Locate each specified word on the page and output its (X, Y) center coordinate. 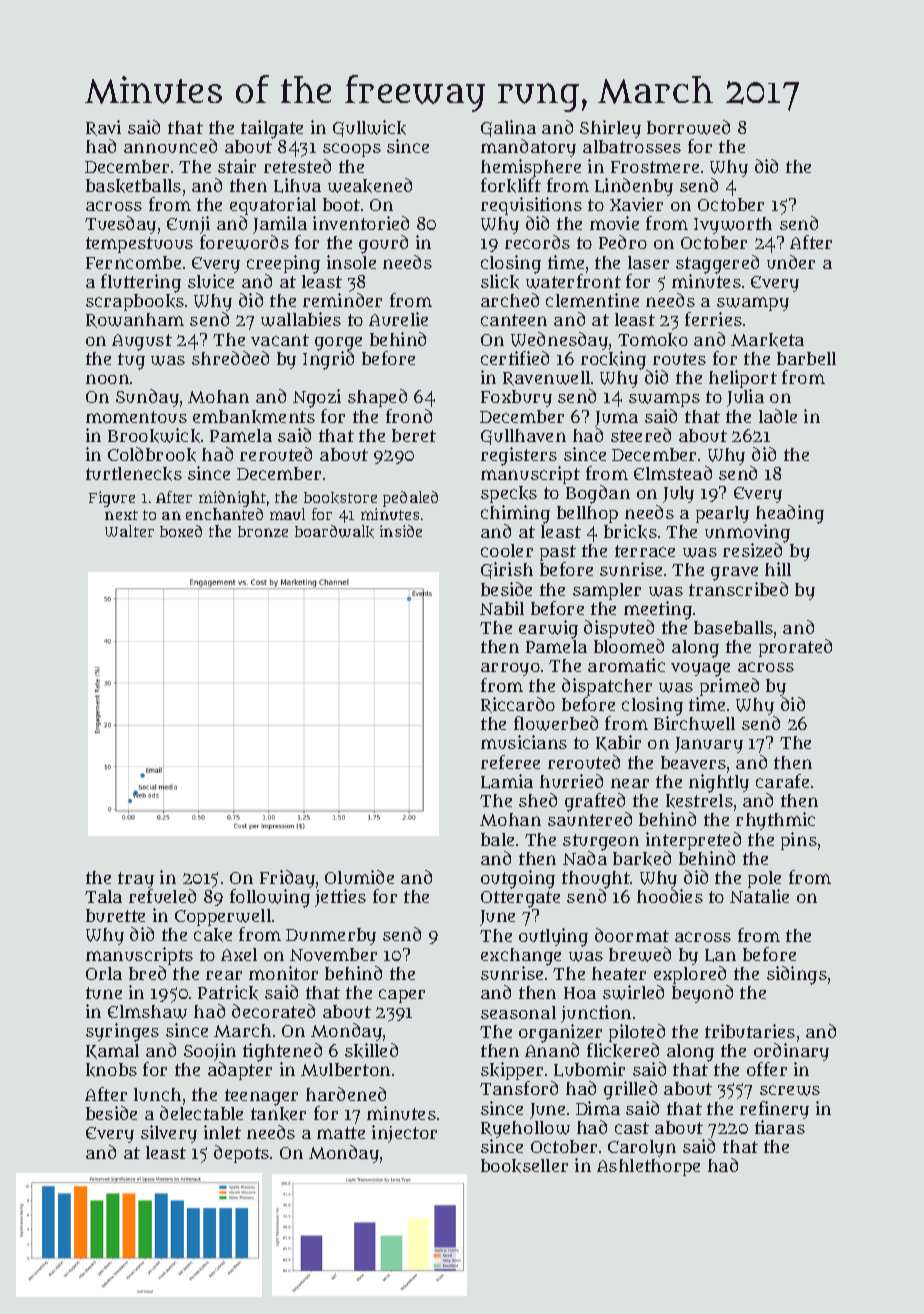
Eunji (188, 226)
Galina (508, 128)
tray (136, 880)
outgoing (518, 879)
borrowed (688, 127)
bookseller (524, 1166)
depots (241, 1154)
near (630, 783)
